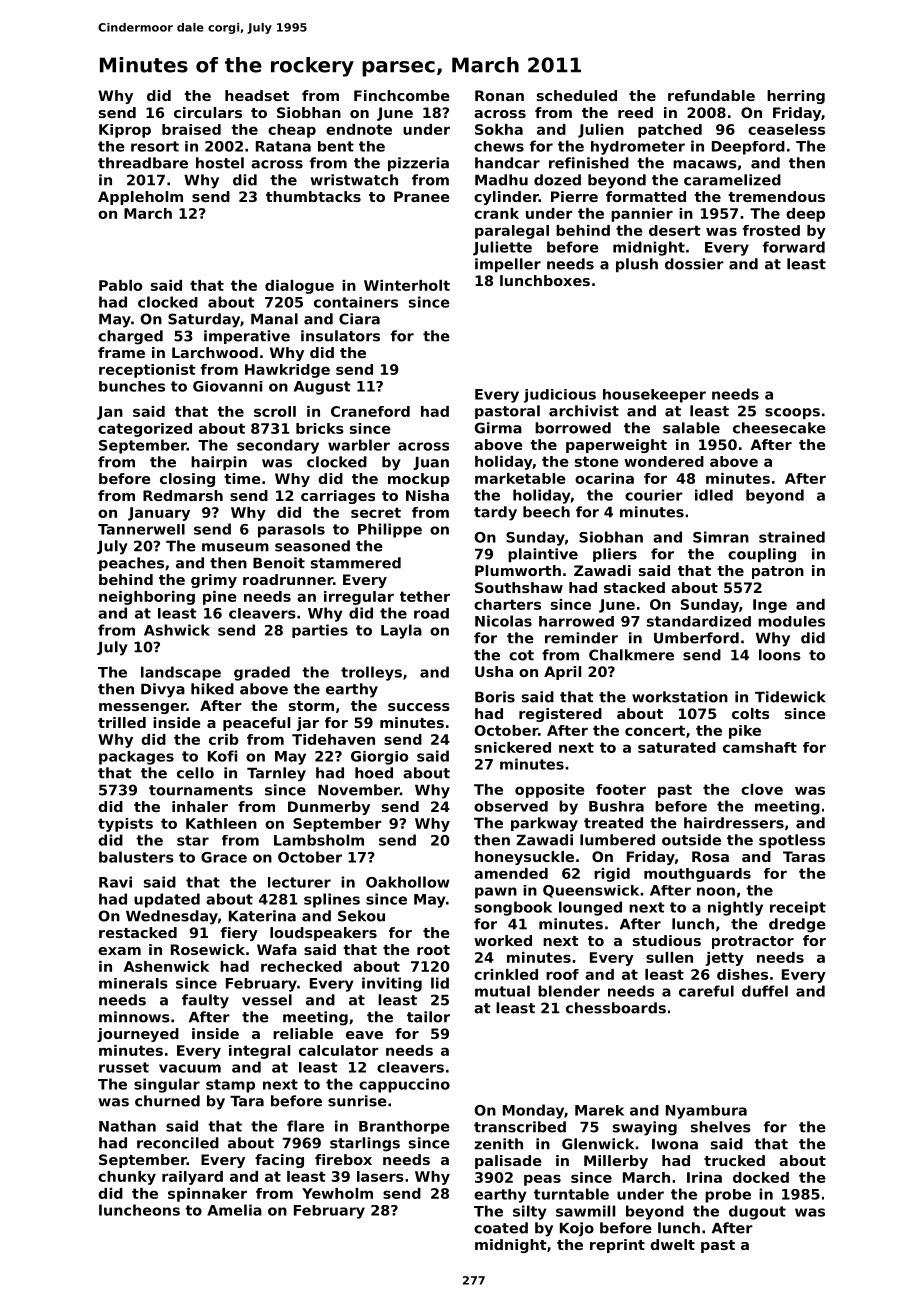 The image size is (924, 1308). What do you see at coordinates (796, 97) in the document?
I see `herring` at bounding box center [796, 97].
